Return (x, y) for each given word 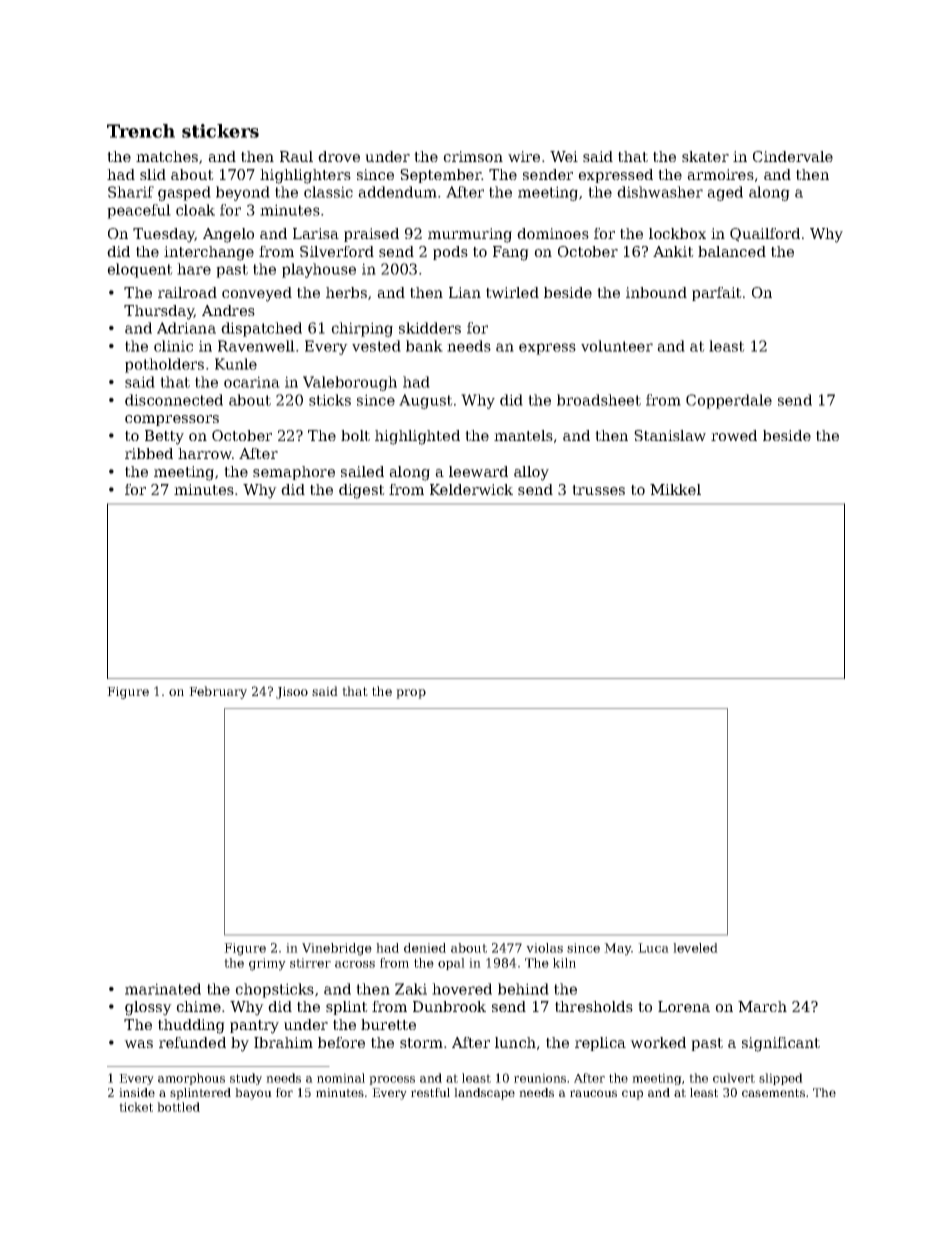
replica (600, 1044)
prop (411, 694)
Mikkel (675, 489)
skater (705, 156)
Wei (564, 156)
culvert (734, 1078)
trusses (598, 490)
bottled (178, 1107)
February (218, 692)
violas (544, 948)
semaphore (294, 473)
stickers (220, 131)
